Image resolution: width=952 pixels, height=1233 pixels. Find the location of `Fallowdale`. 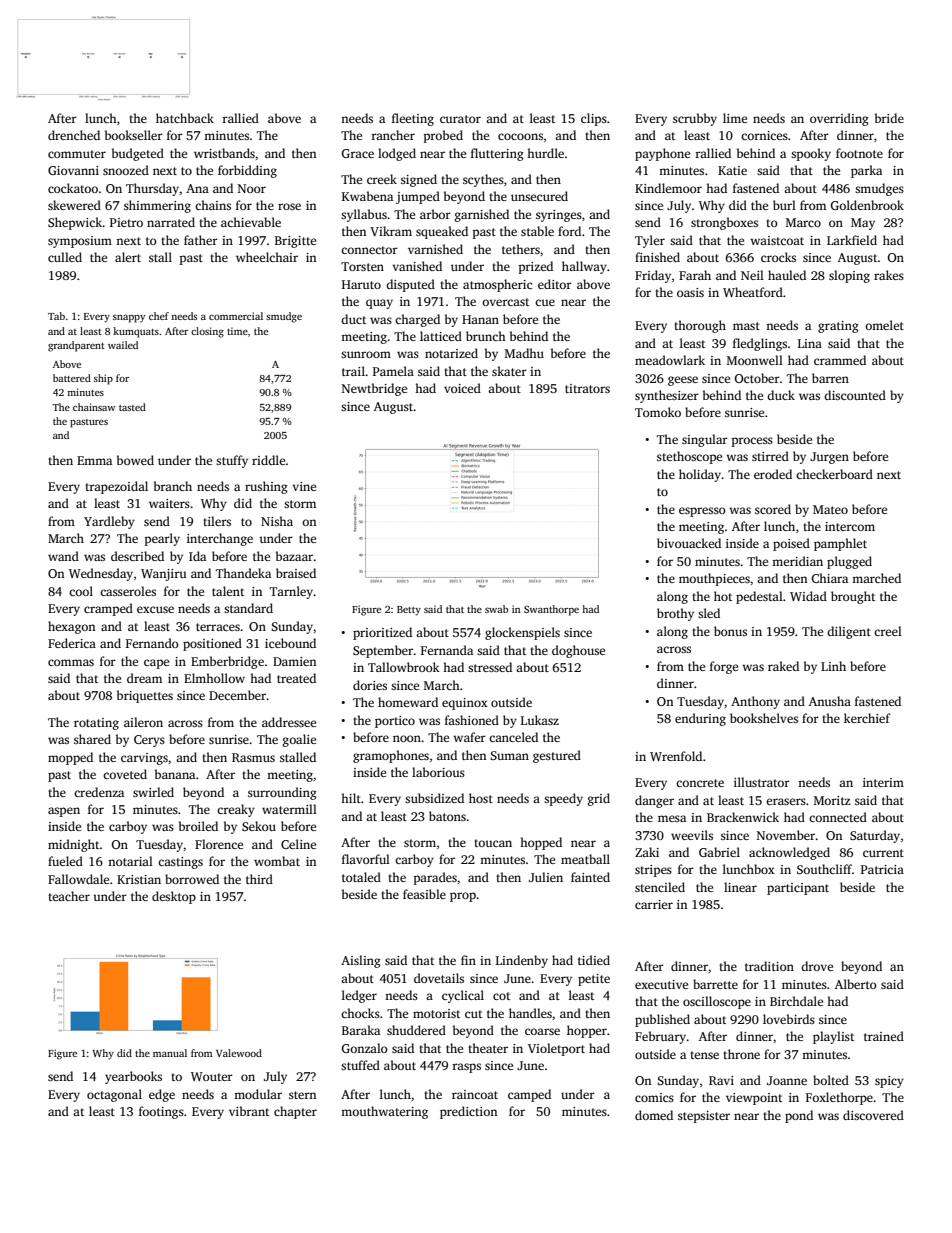

Fallowdale is located at coordinates (78, 879).
